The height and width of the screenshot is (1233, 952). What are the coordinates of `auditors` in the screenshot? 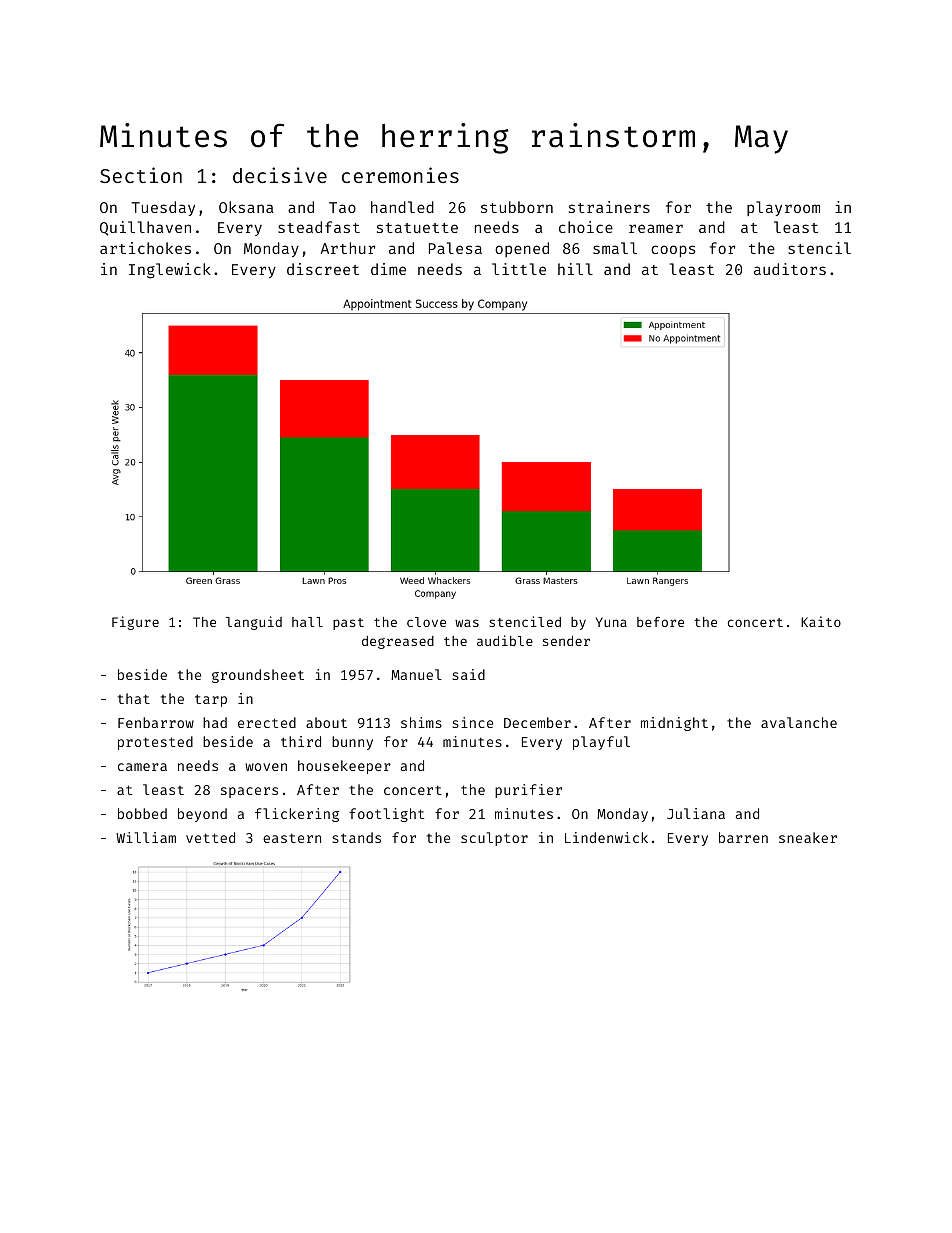 It's located at (790, 269).
